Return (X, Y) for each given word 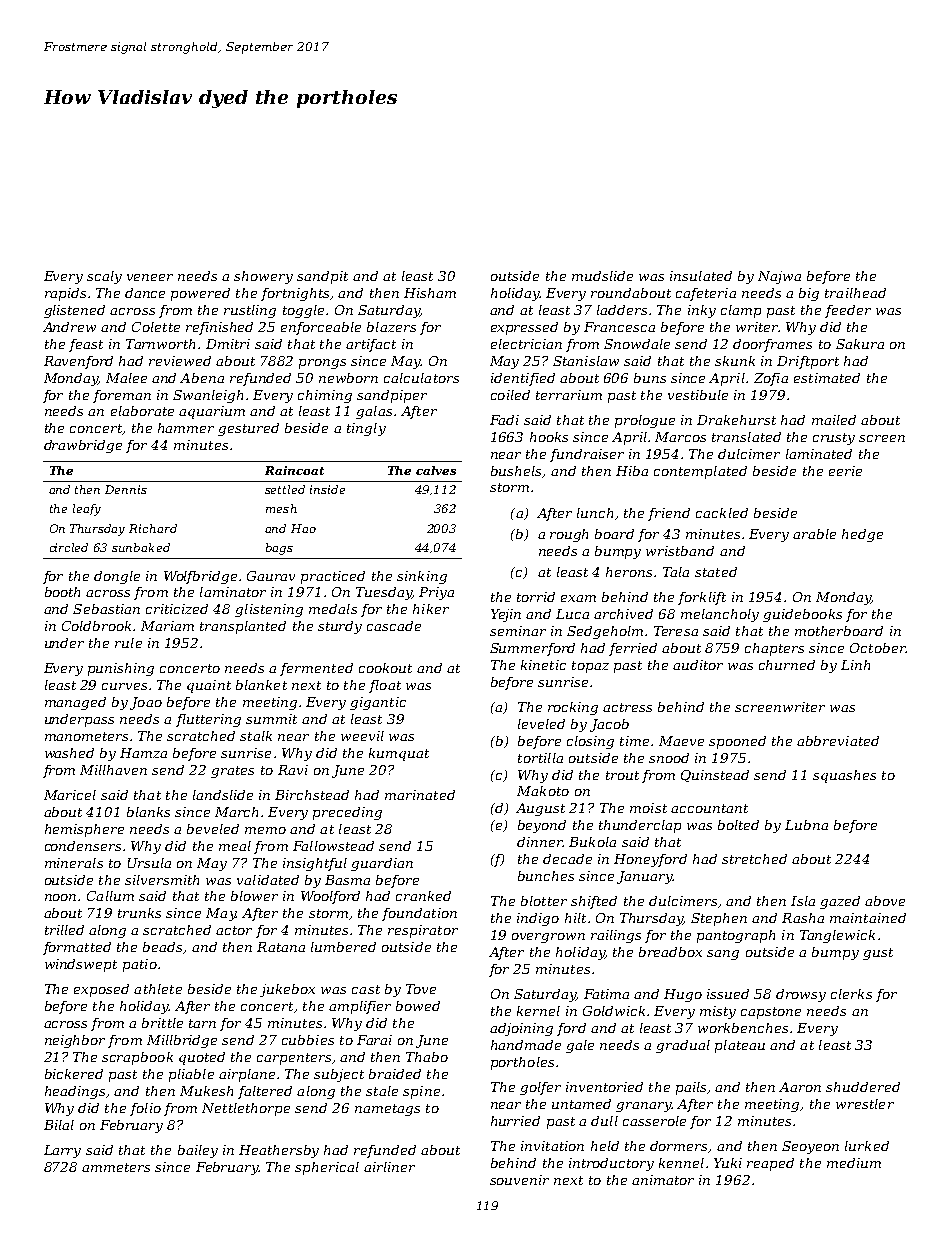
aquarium (212, 412)
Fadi (504, 420)
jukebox (287, 990)
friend (669, 514)
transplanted (243, 627)
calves (436, 470)
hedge (862, 535)
